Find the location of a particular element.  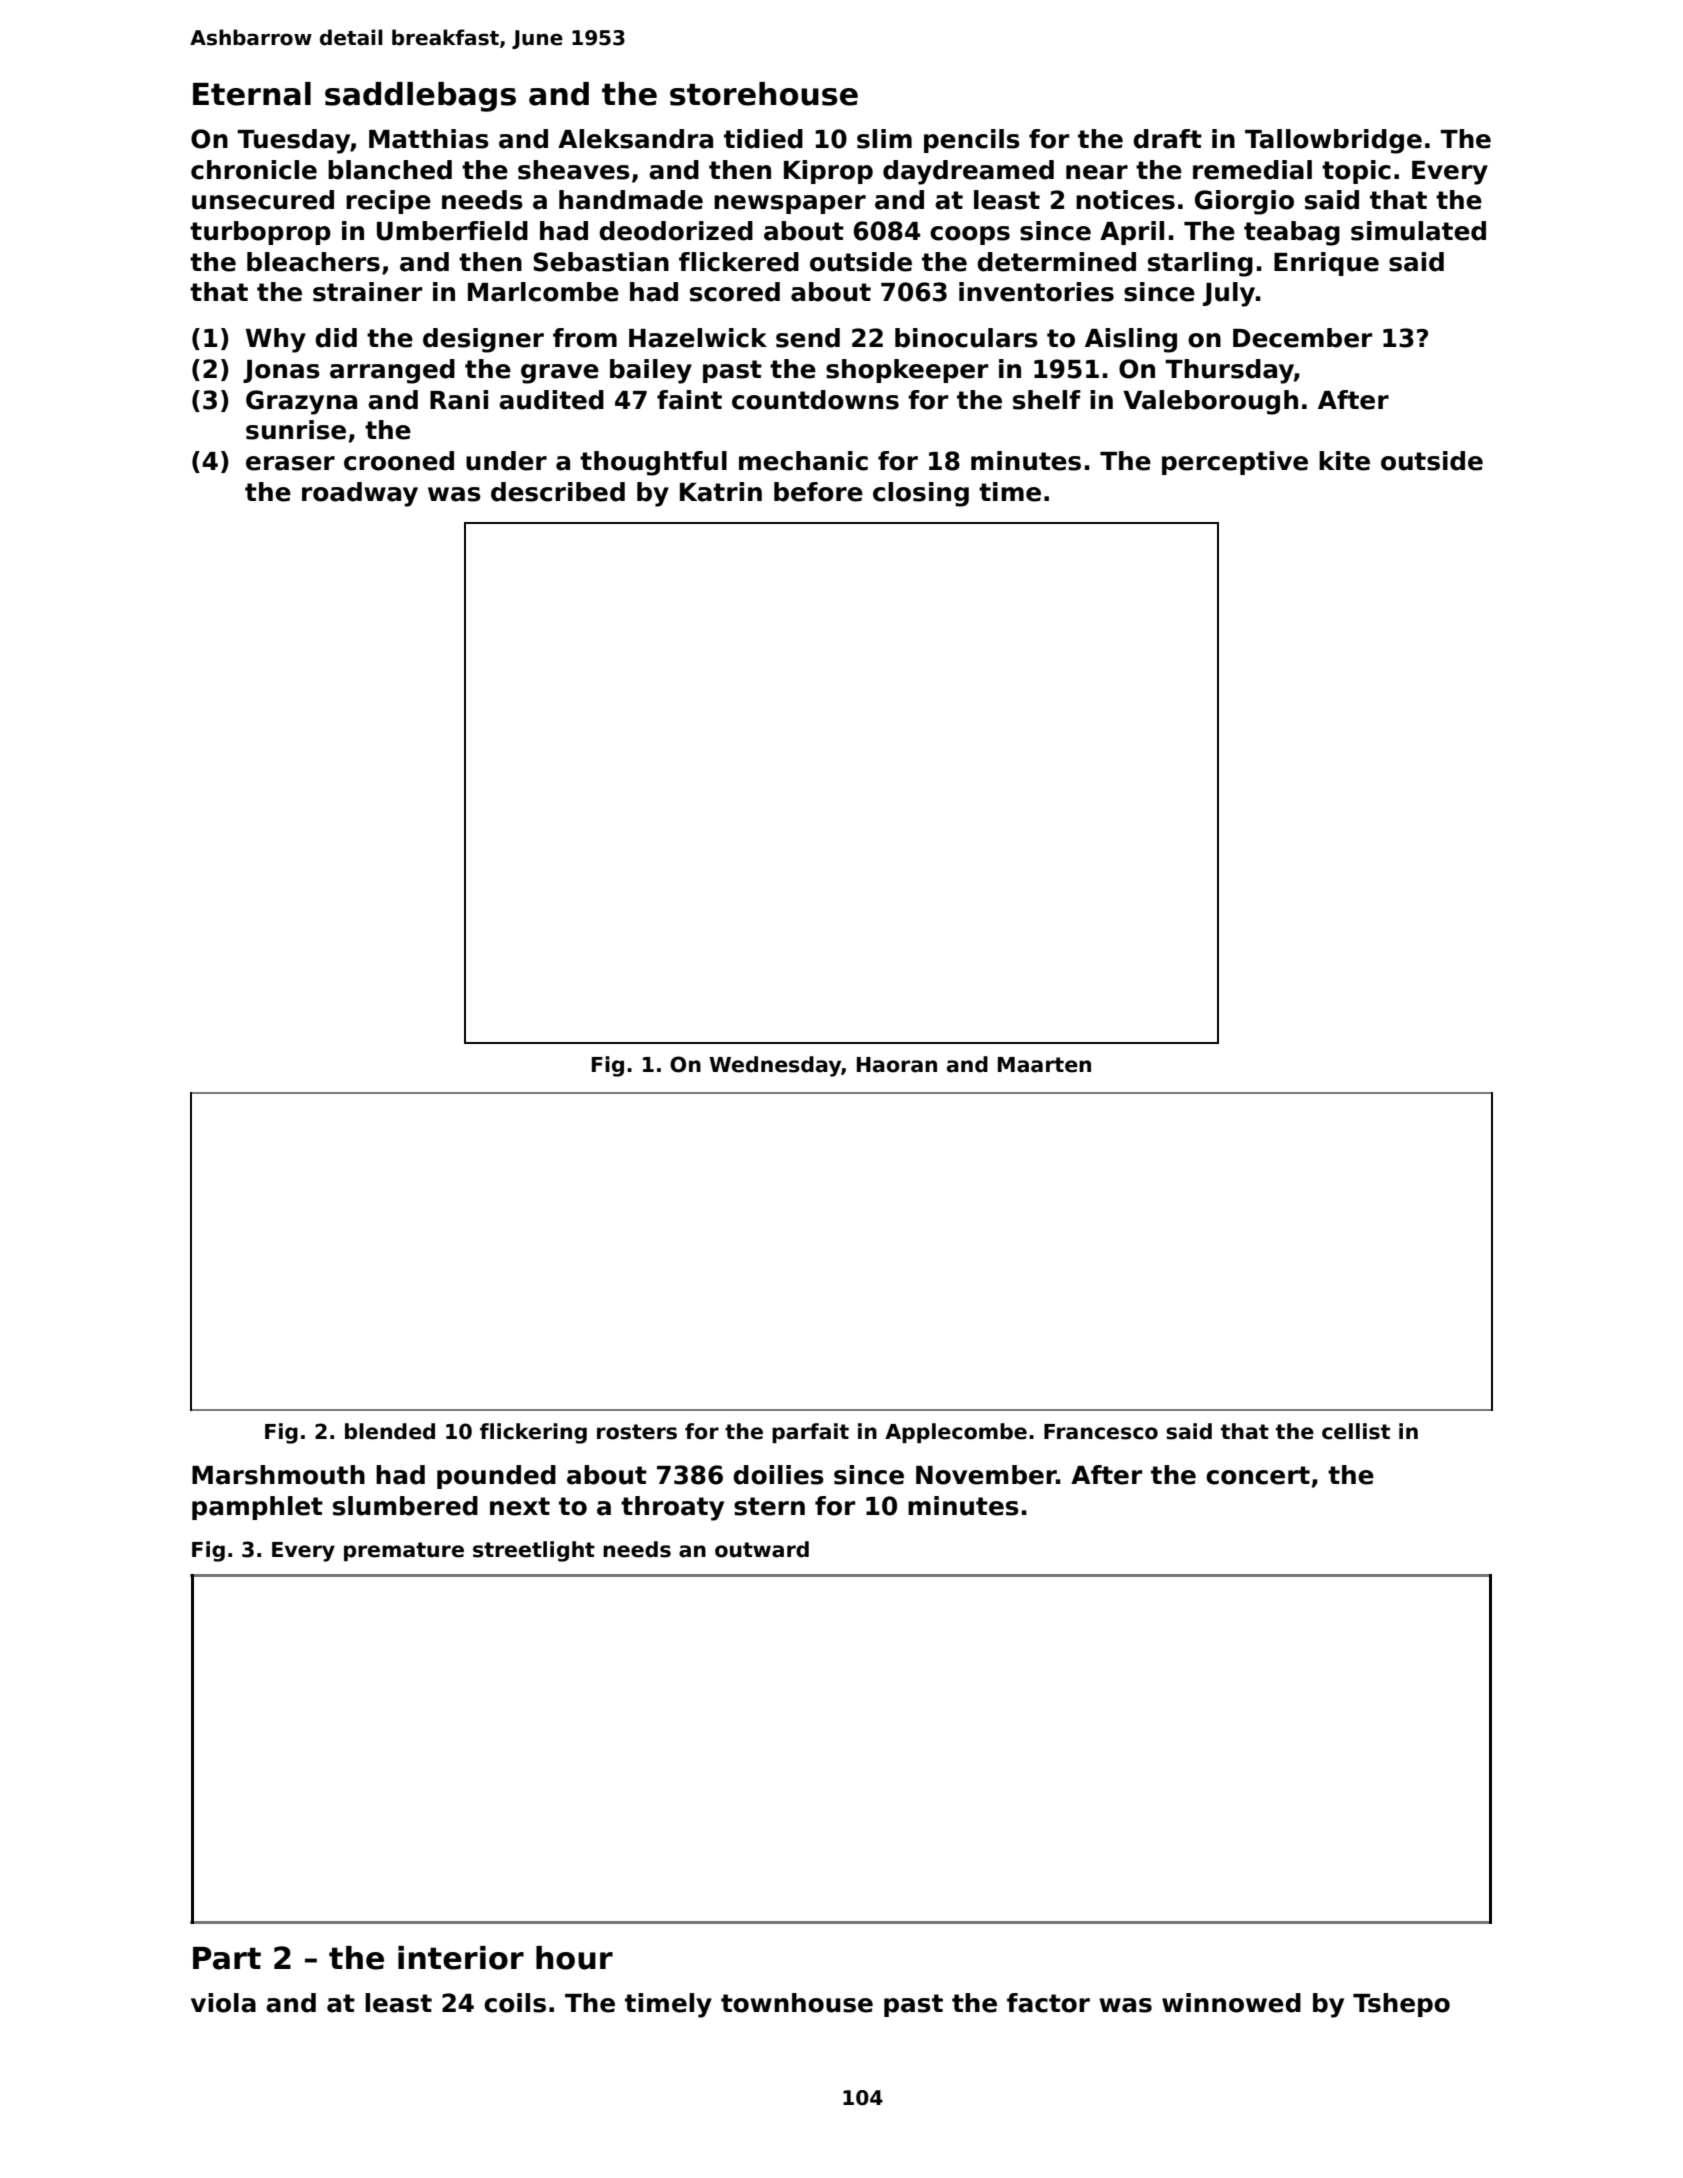

draft is located at coordinates (1167, 139).
